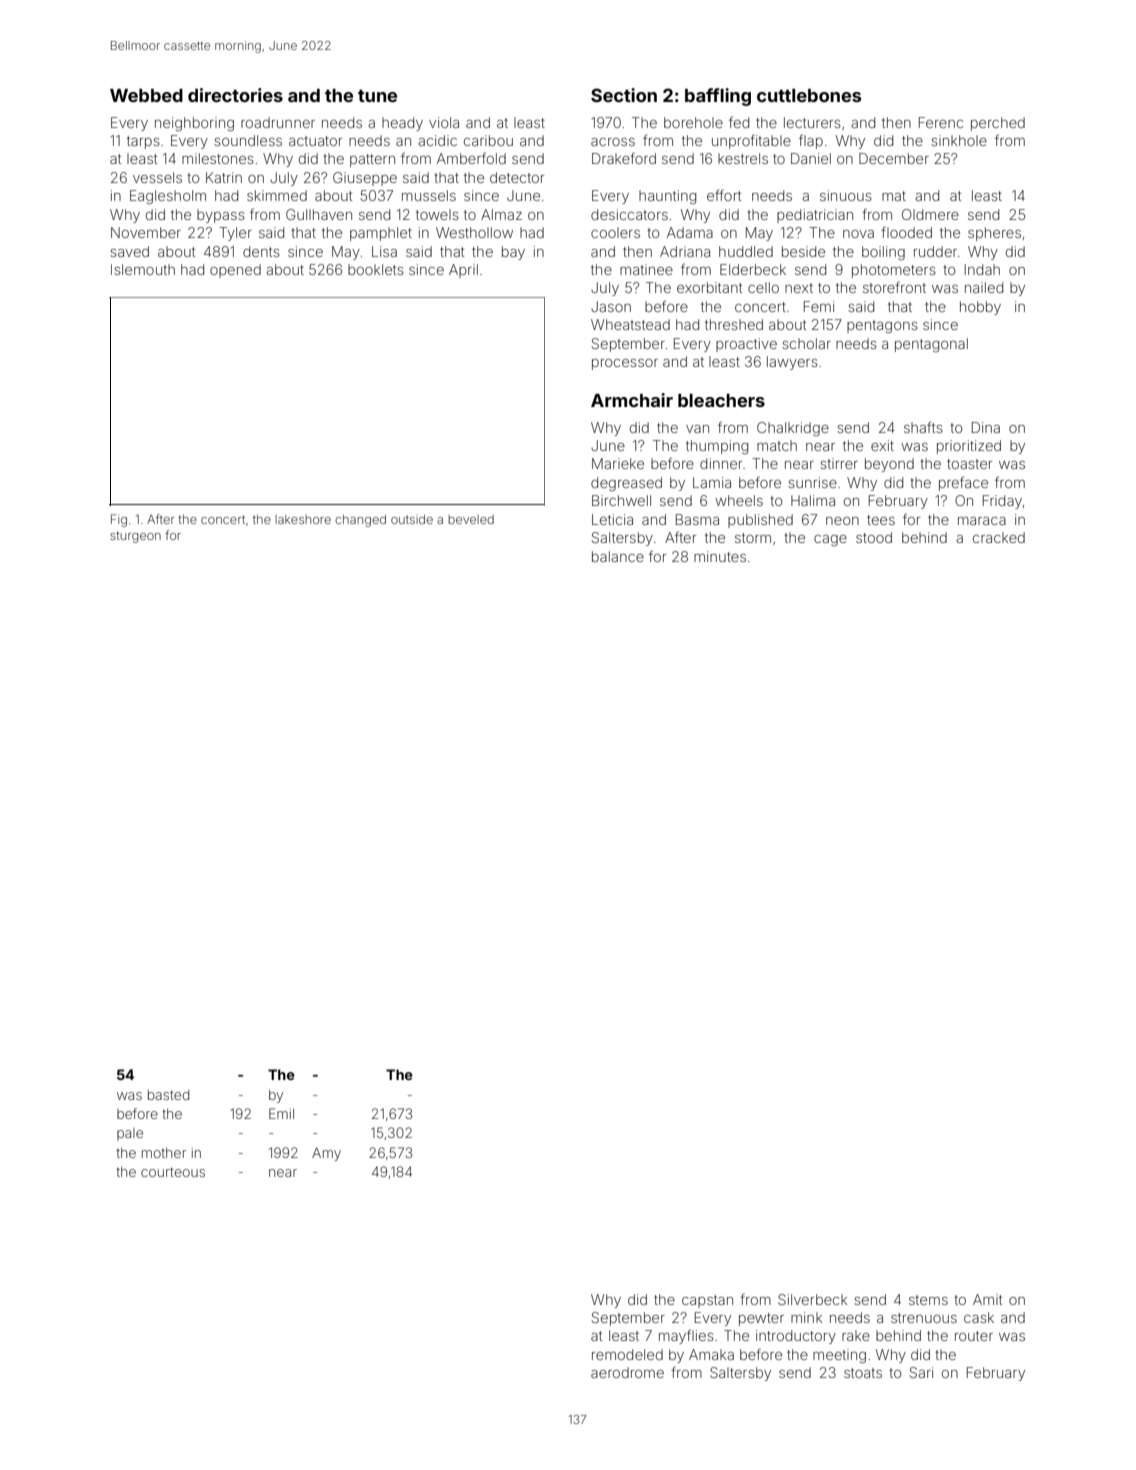 This document has width=1136, height=1470. Describe the element at coordinates (360, 521) in the document. I see `changed` at that location.
